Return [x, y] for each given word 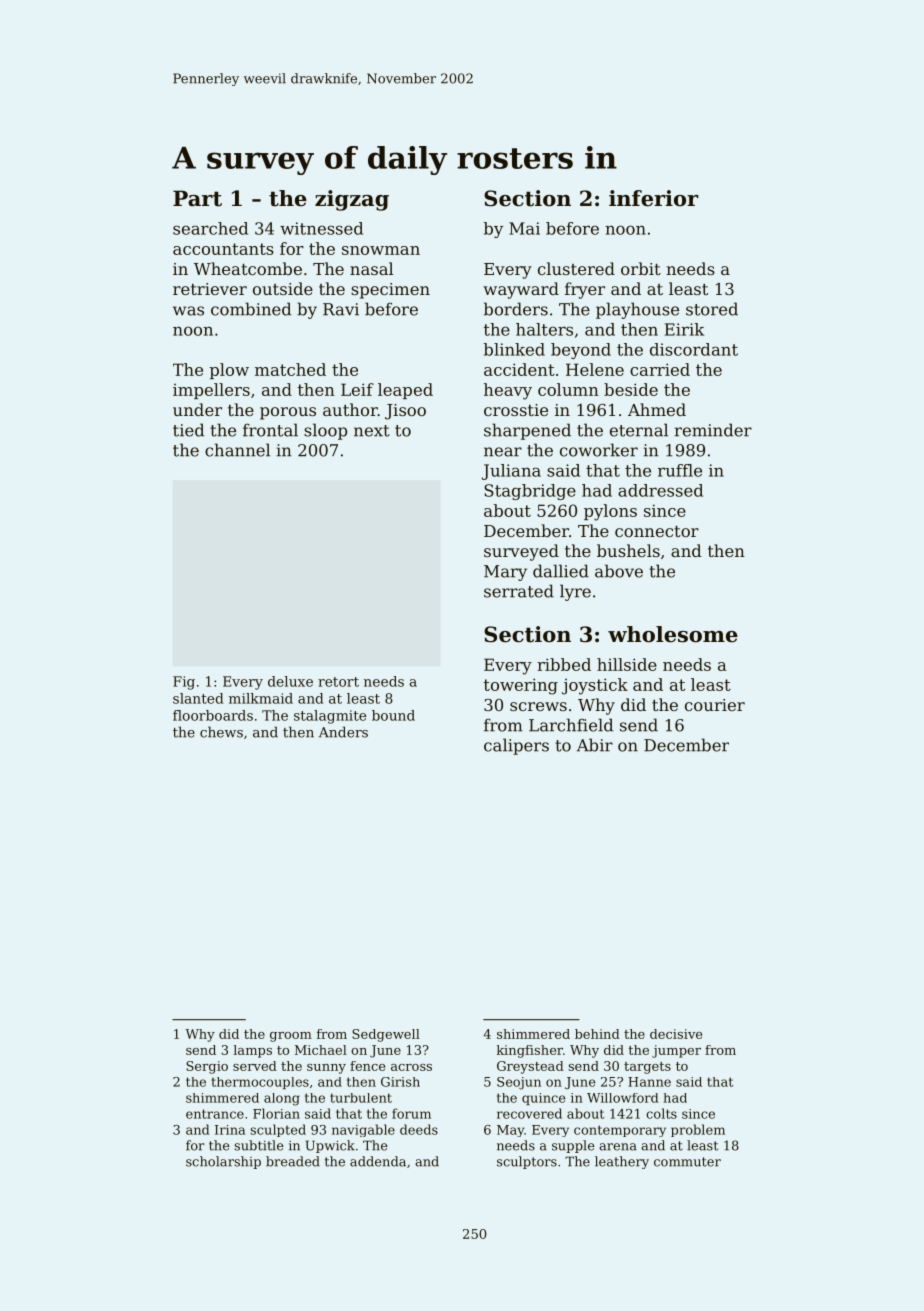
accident [519, 369]
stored [712, 309]
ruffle [680, 470]
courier [715, 705]
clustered [576, 268]
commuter [687, 1162]
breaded [293, 1161]
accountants [223, 249]
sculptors [527, 1162]
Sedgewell [386, 1035]
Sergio [207, 1067]
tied [188, 430]
